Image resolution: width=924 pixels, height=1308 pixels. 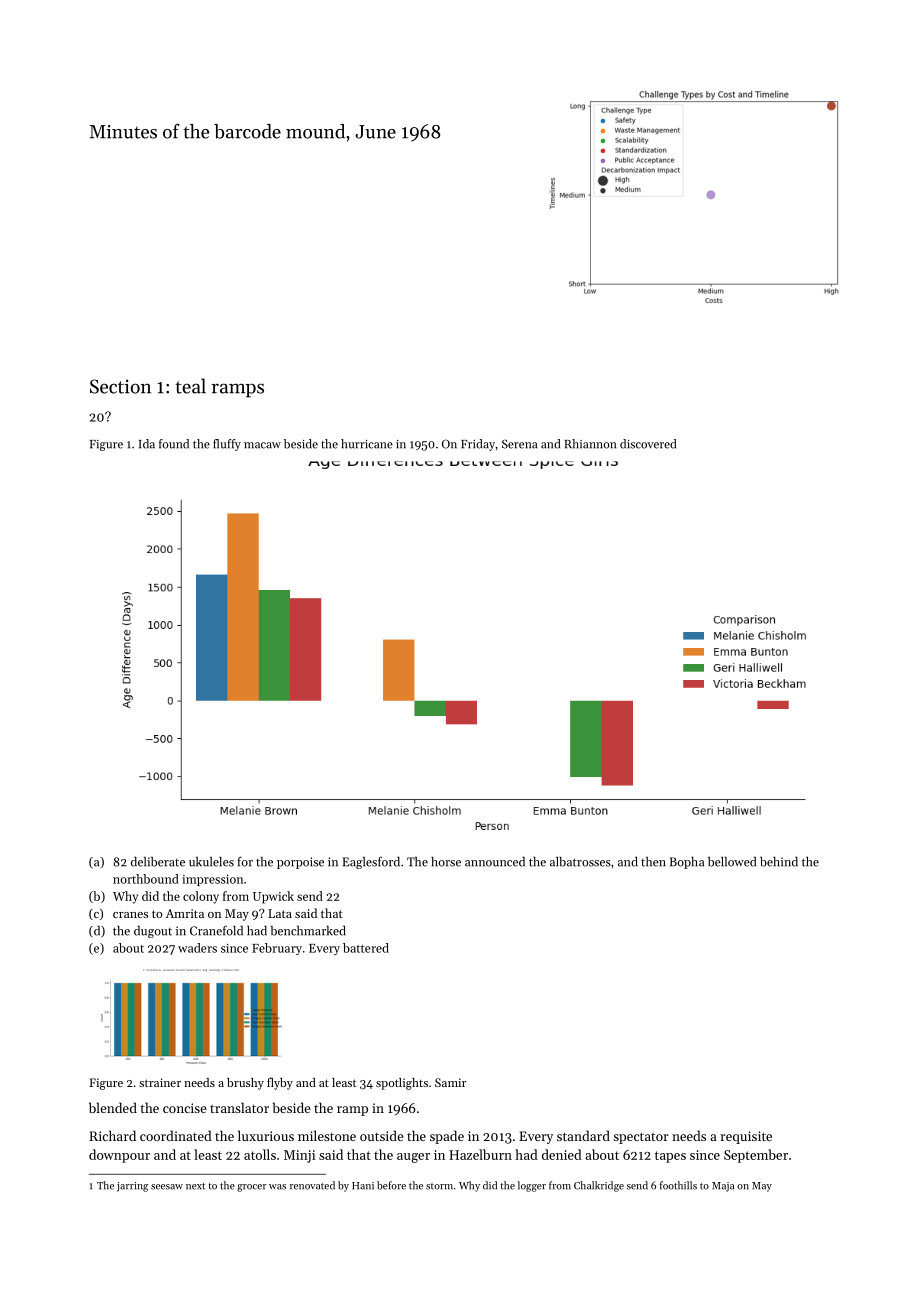 What do you see at coordinates (590, 444) in the document?
I see `Rhiannon` at bounding box center [590, 444].
